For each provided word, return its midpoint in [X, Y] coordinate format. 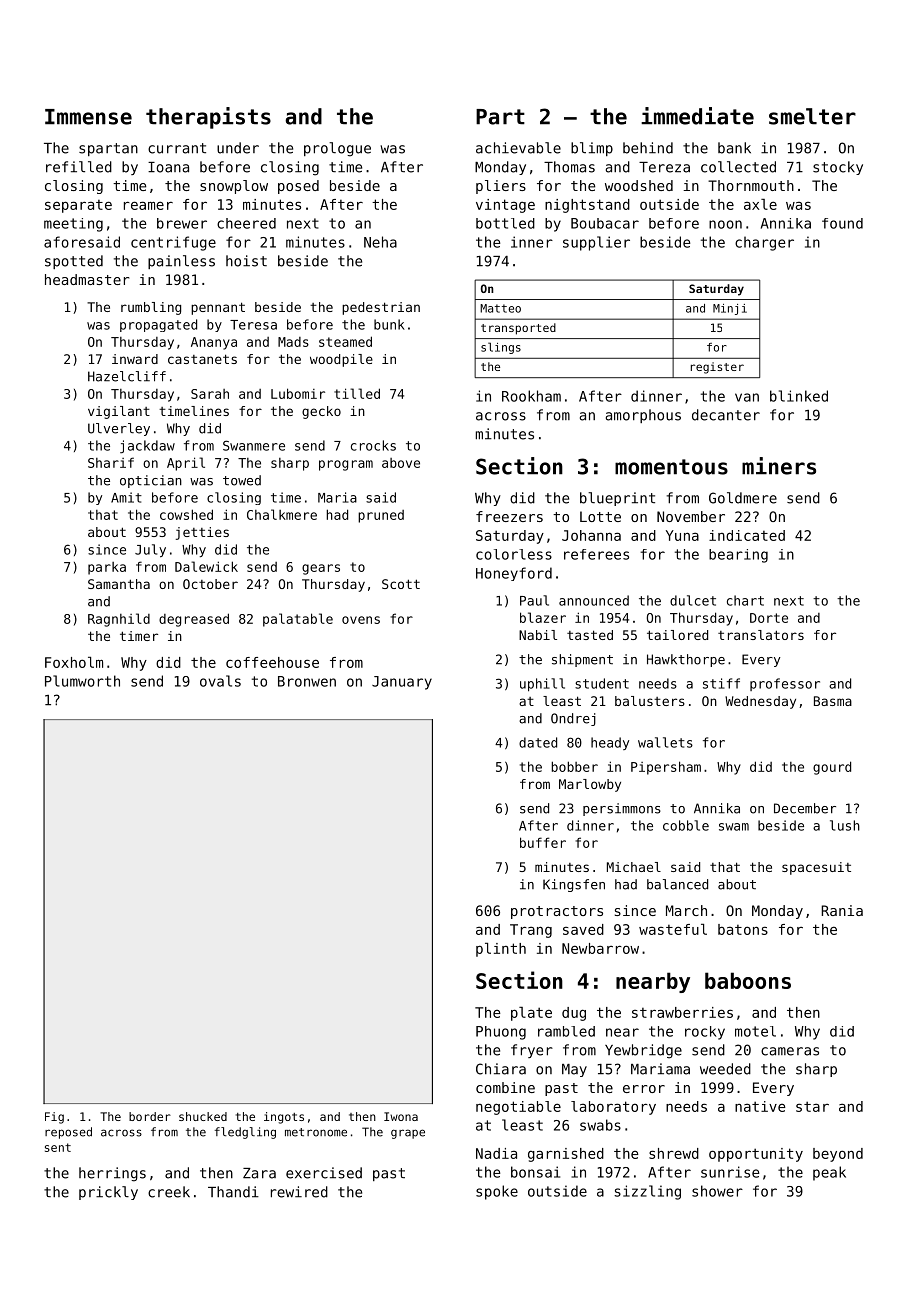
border [150, 1116]
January [402, 683]
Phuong [501, 1033]
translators [761, 635]
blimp [592, 149]
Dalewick [206, 566]
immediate [697, 116]
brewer [182, 223]
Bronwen [307, 681]
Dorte [769, 618]
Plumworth [82, 681]
